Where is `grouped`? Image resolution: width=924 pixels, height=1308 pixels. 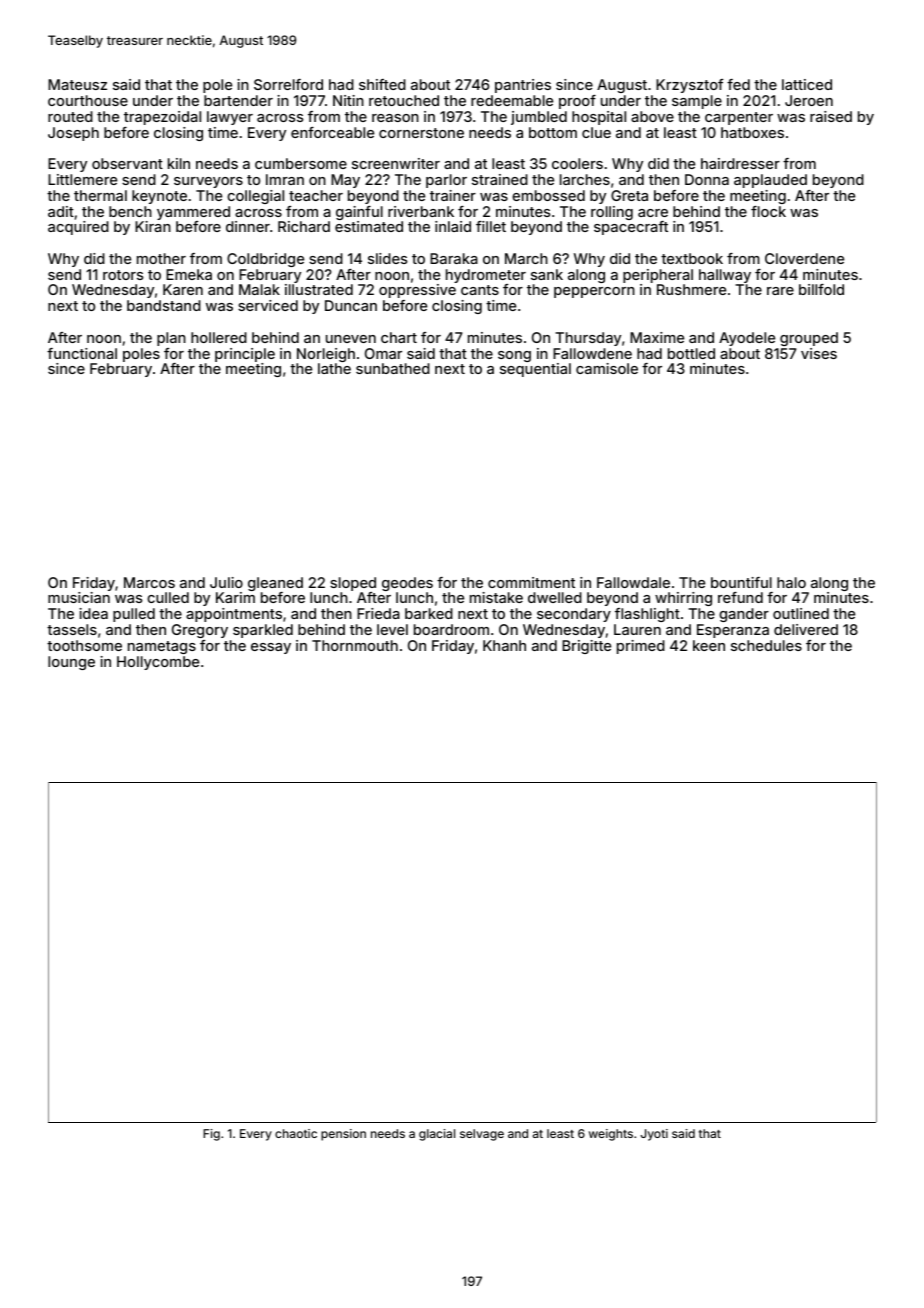
grouped is located at coordinates (809, 339).
